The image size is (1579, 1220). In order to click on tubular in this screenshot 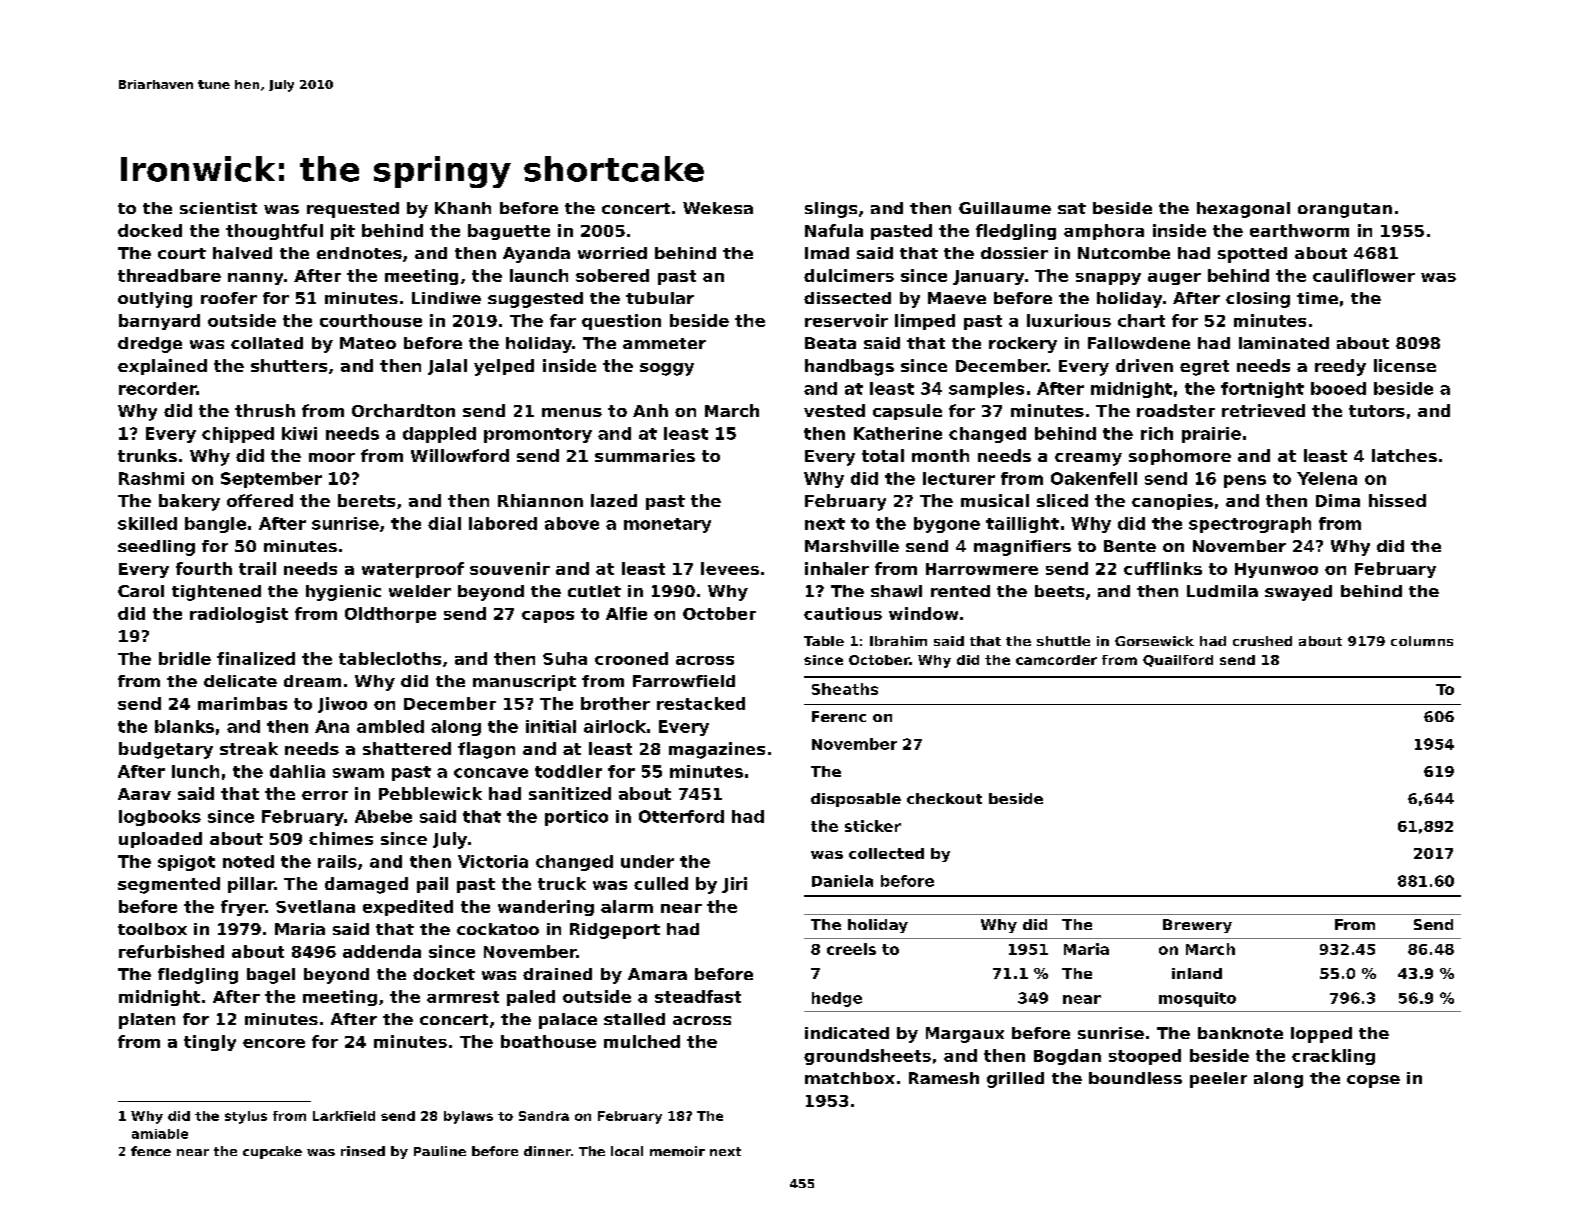, I will do `click(660, 298)`.
